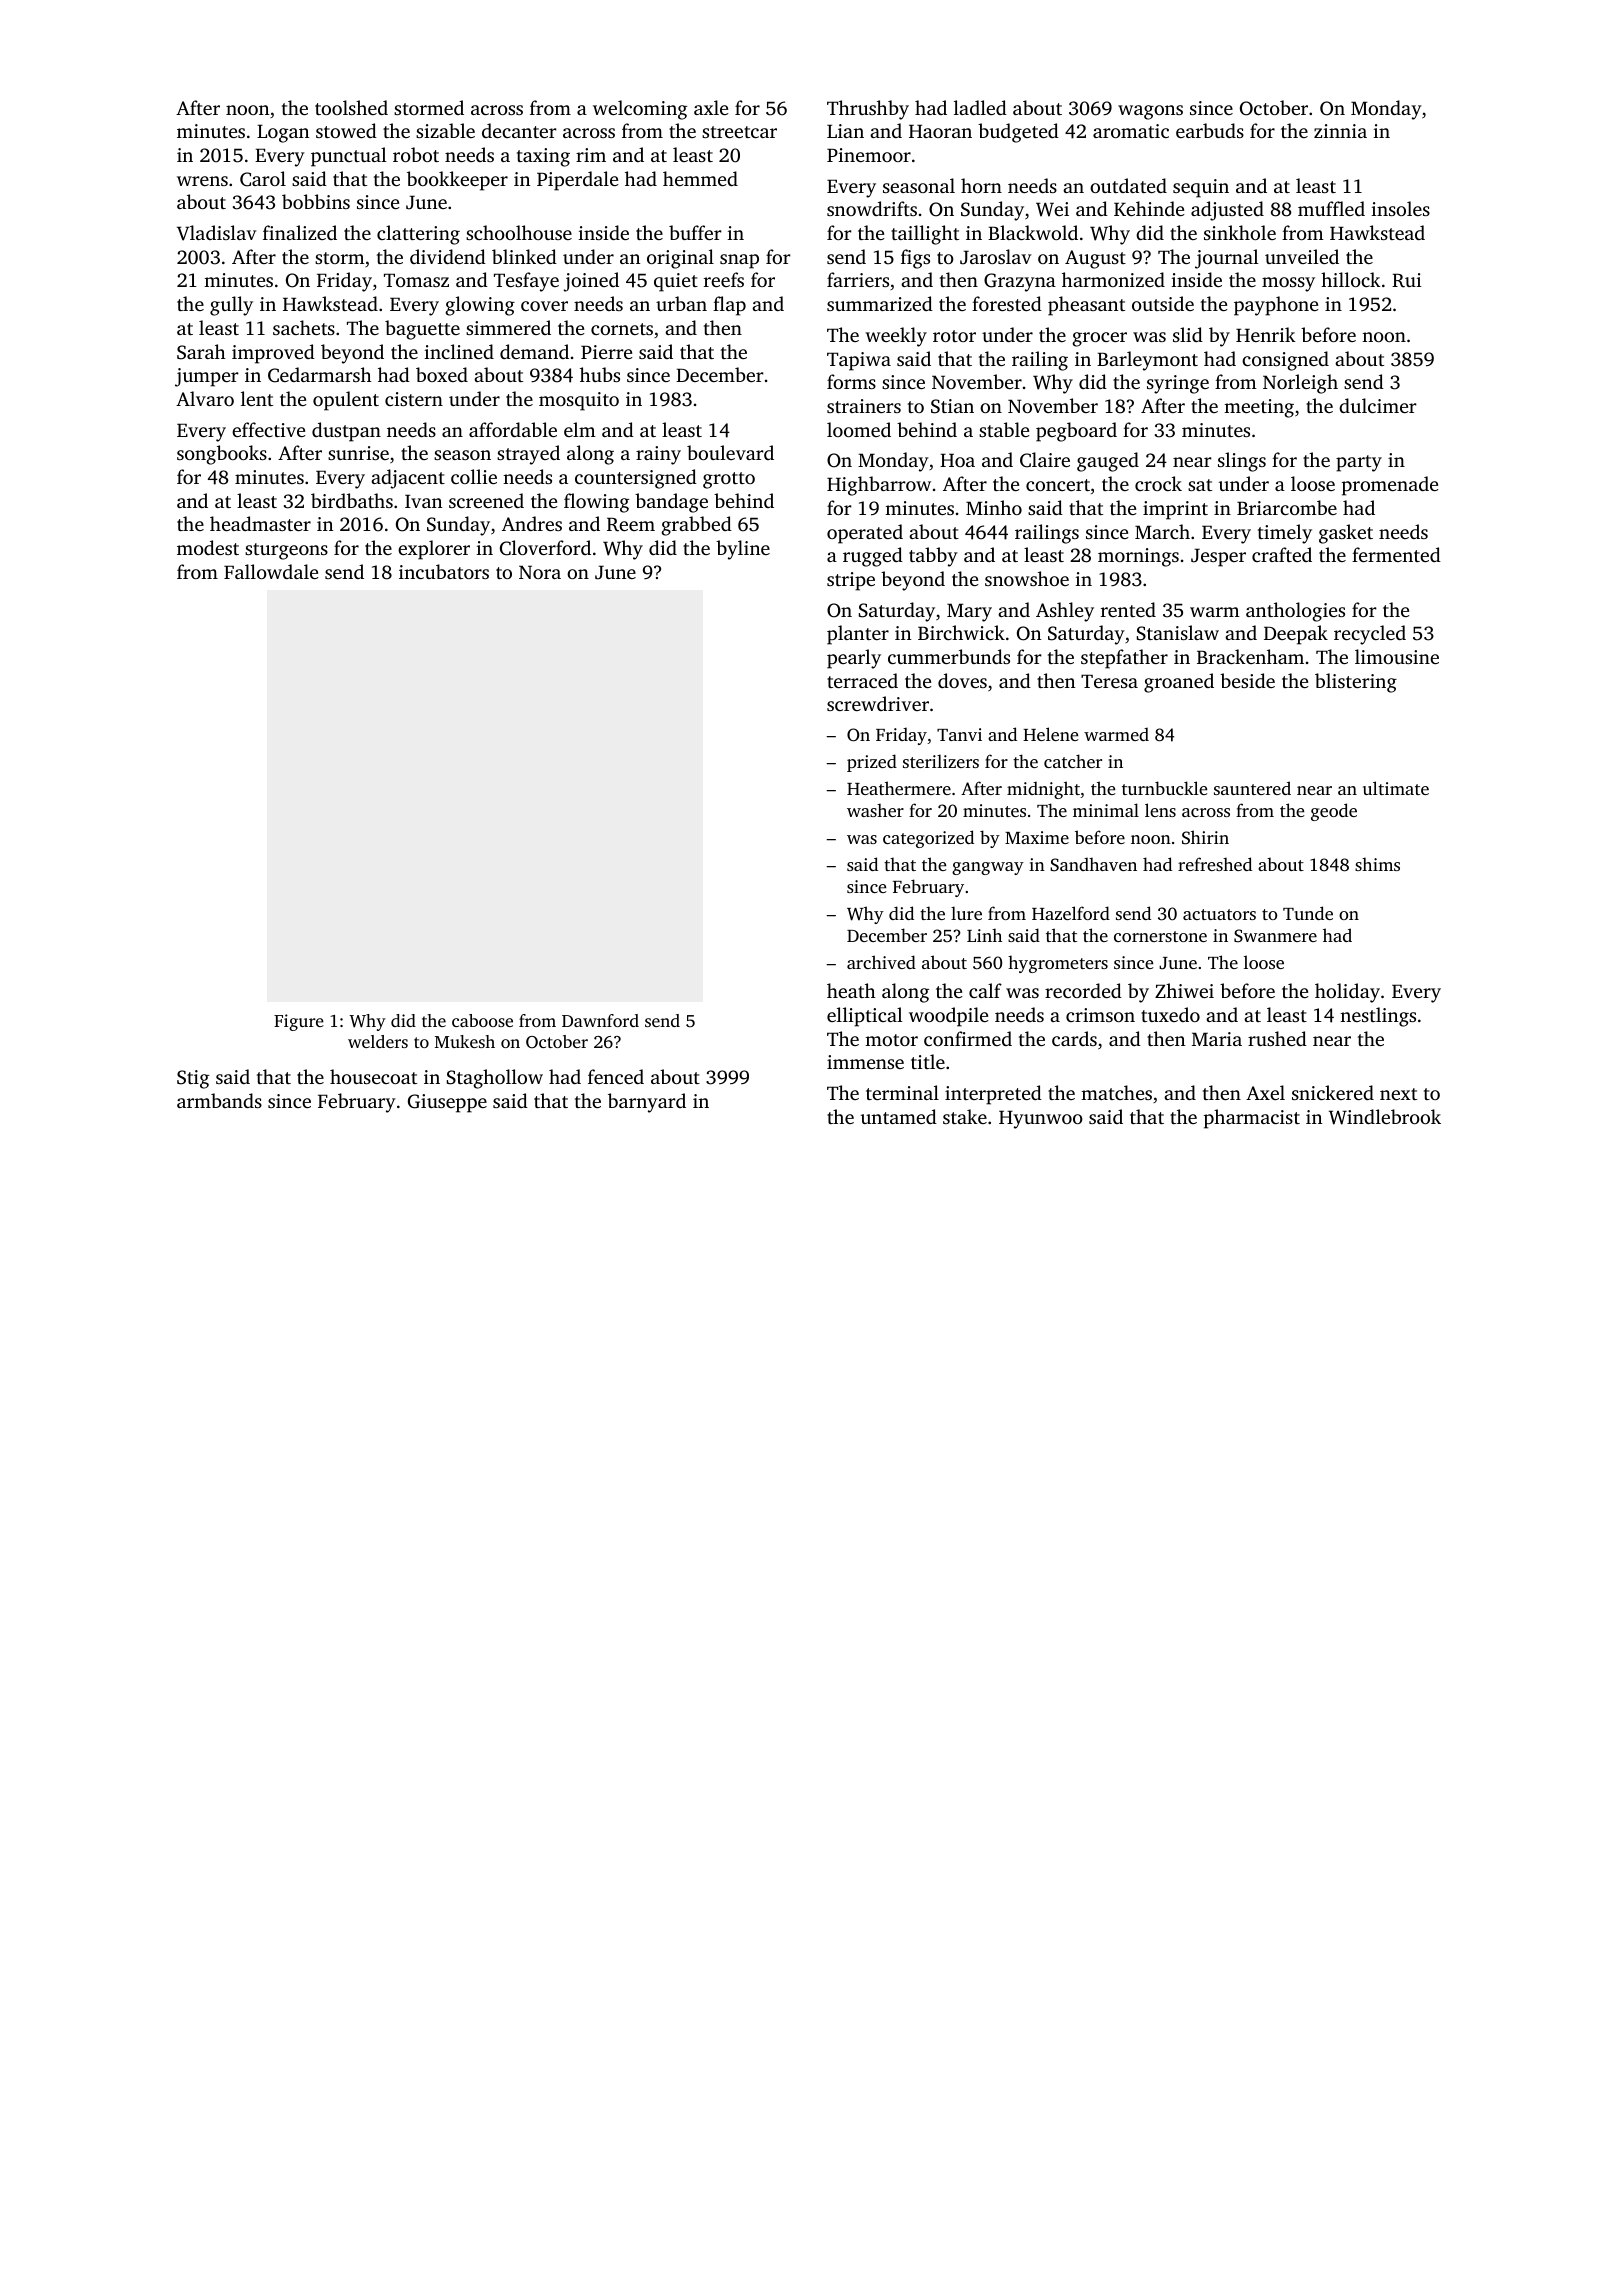  What do you see at coordinates (1217, 1039) in the screenshot?
I see `Maria` at bounding box center [1217, 1039].
